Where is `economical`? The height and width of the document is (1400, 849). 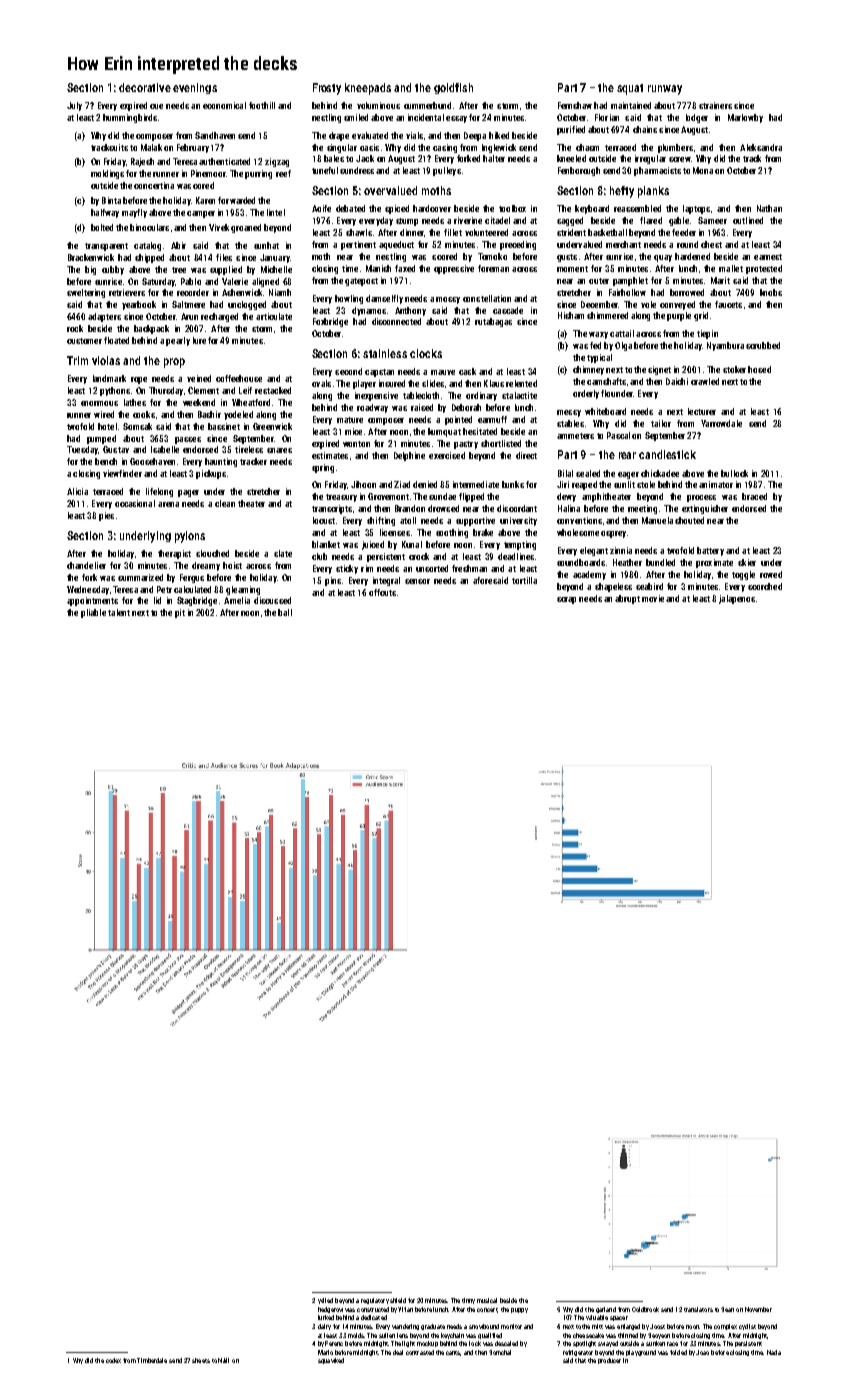
economical is located at coordinates (224, 105).
